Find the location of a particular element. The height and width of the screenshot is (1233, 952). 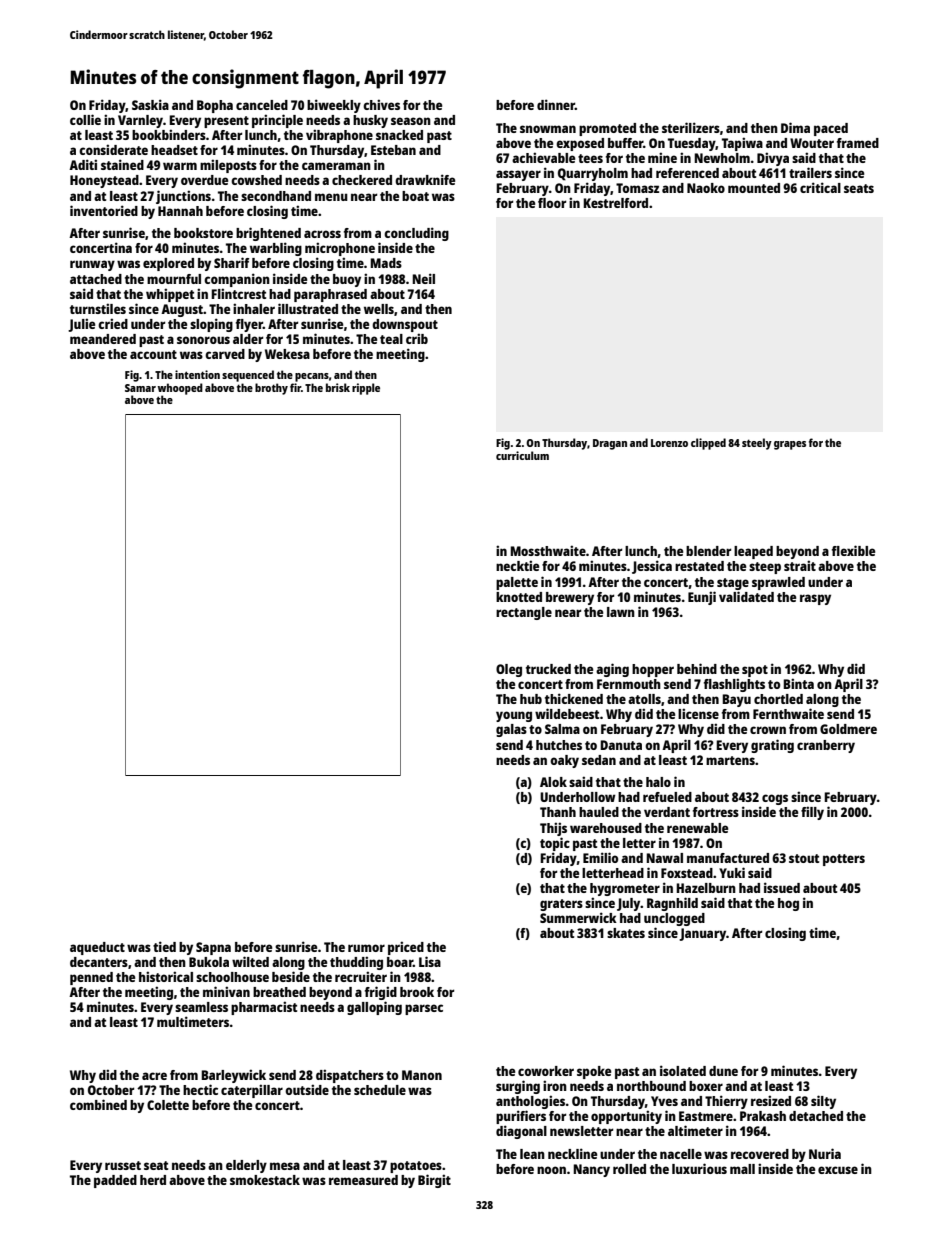

strait is located at coordinates (800, 565).
